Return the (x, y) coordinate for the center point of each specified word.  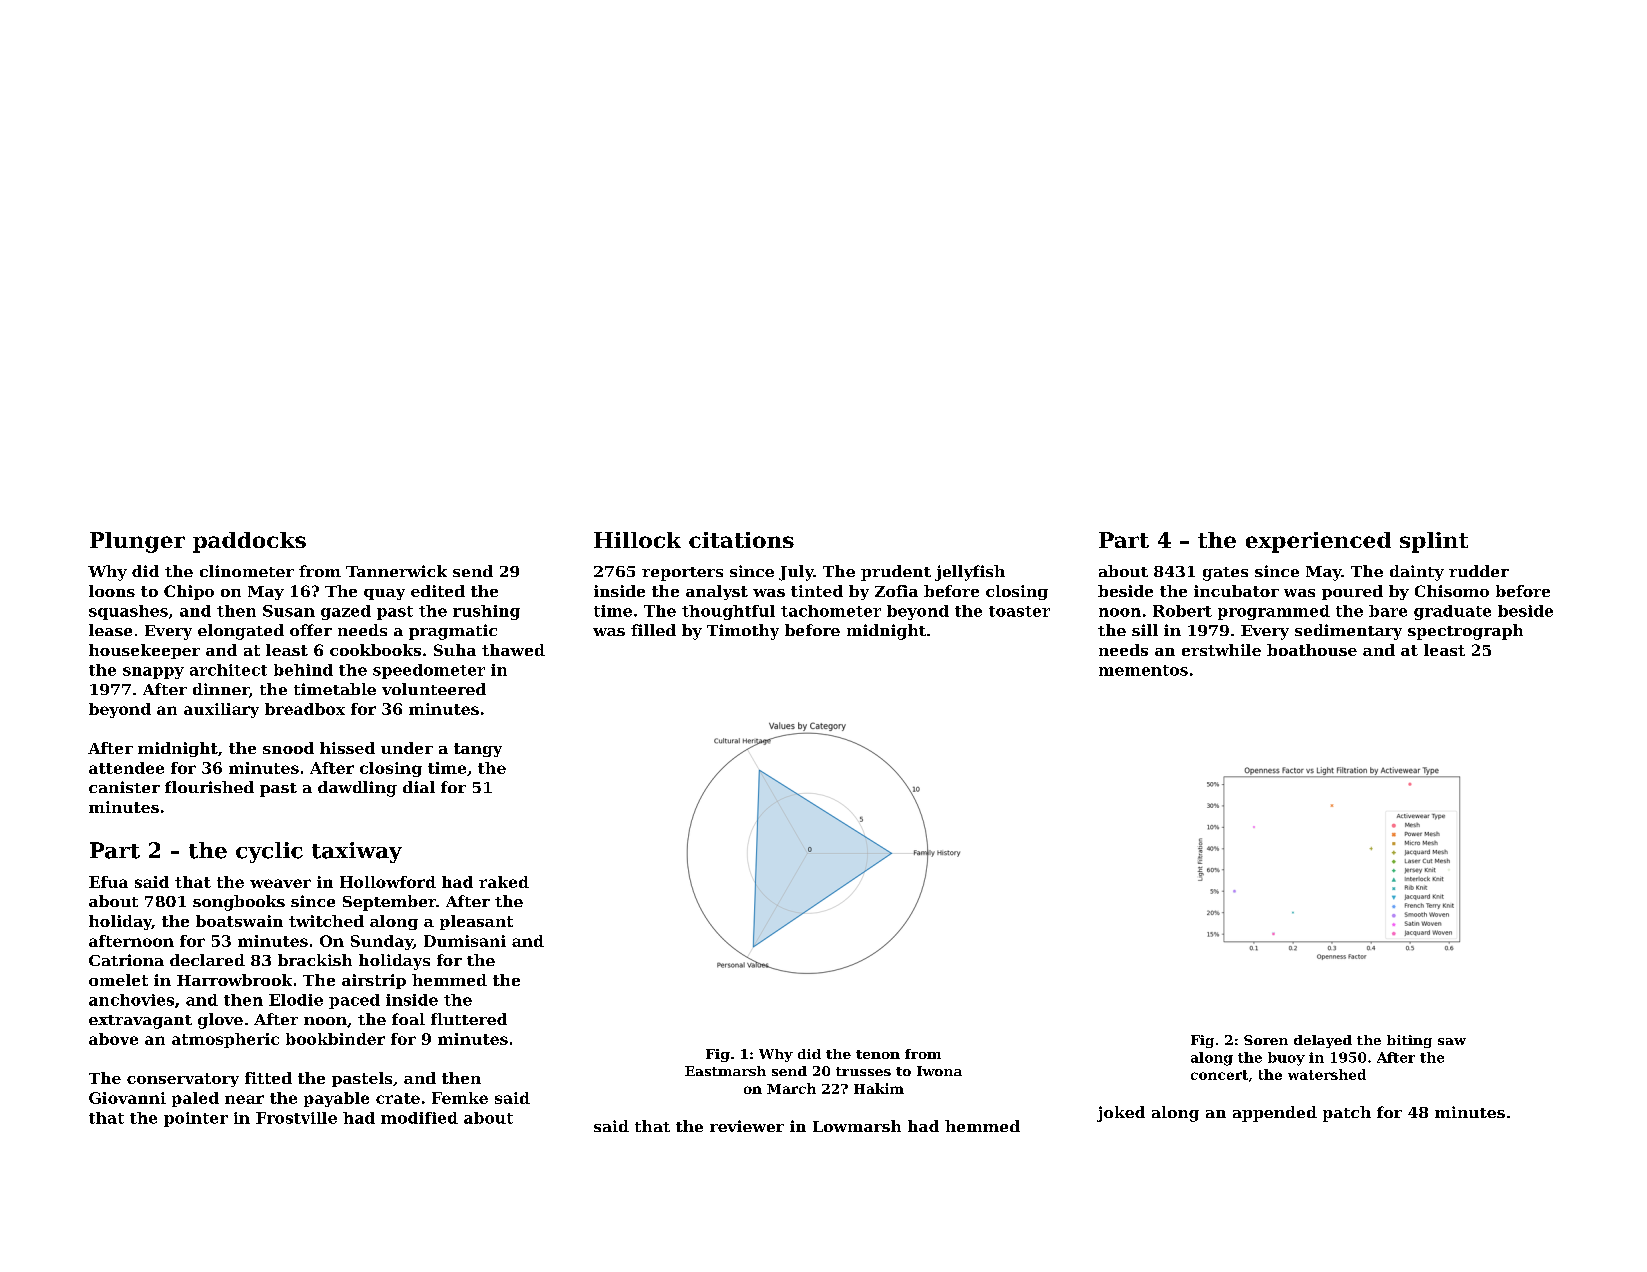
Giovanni (127, 1098)
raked (504, 882)
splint (1434, 542)
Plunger (137, 542)
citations (741, 540)
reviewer (747, 1126)
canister (124, 787)
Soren (1266, 1040)
